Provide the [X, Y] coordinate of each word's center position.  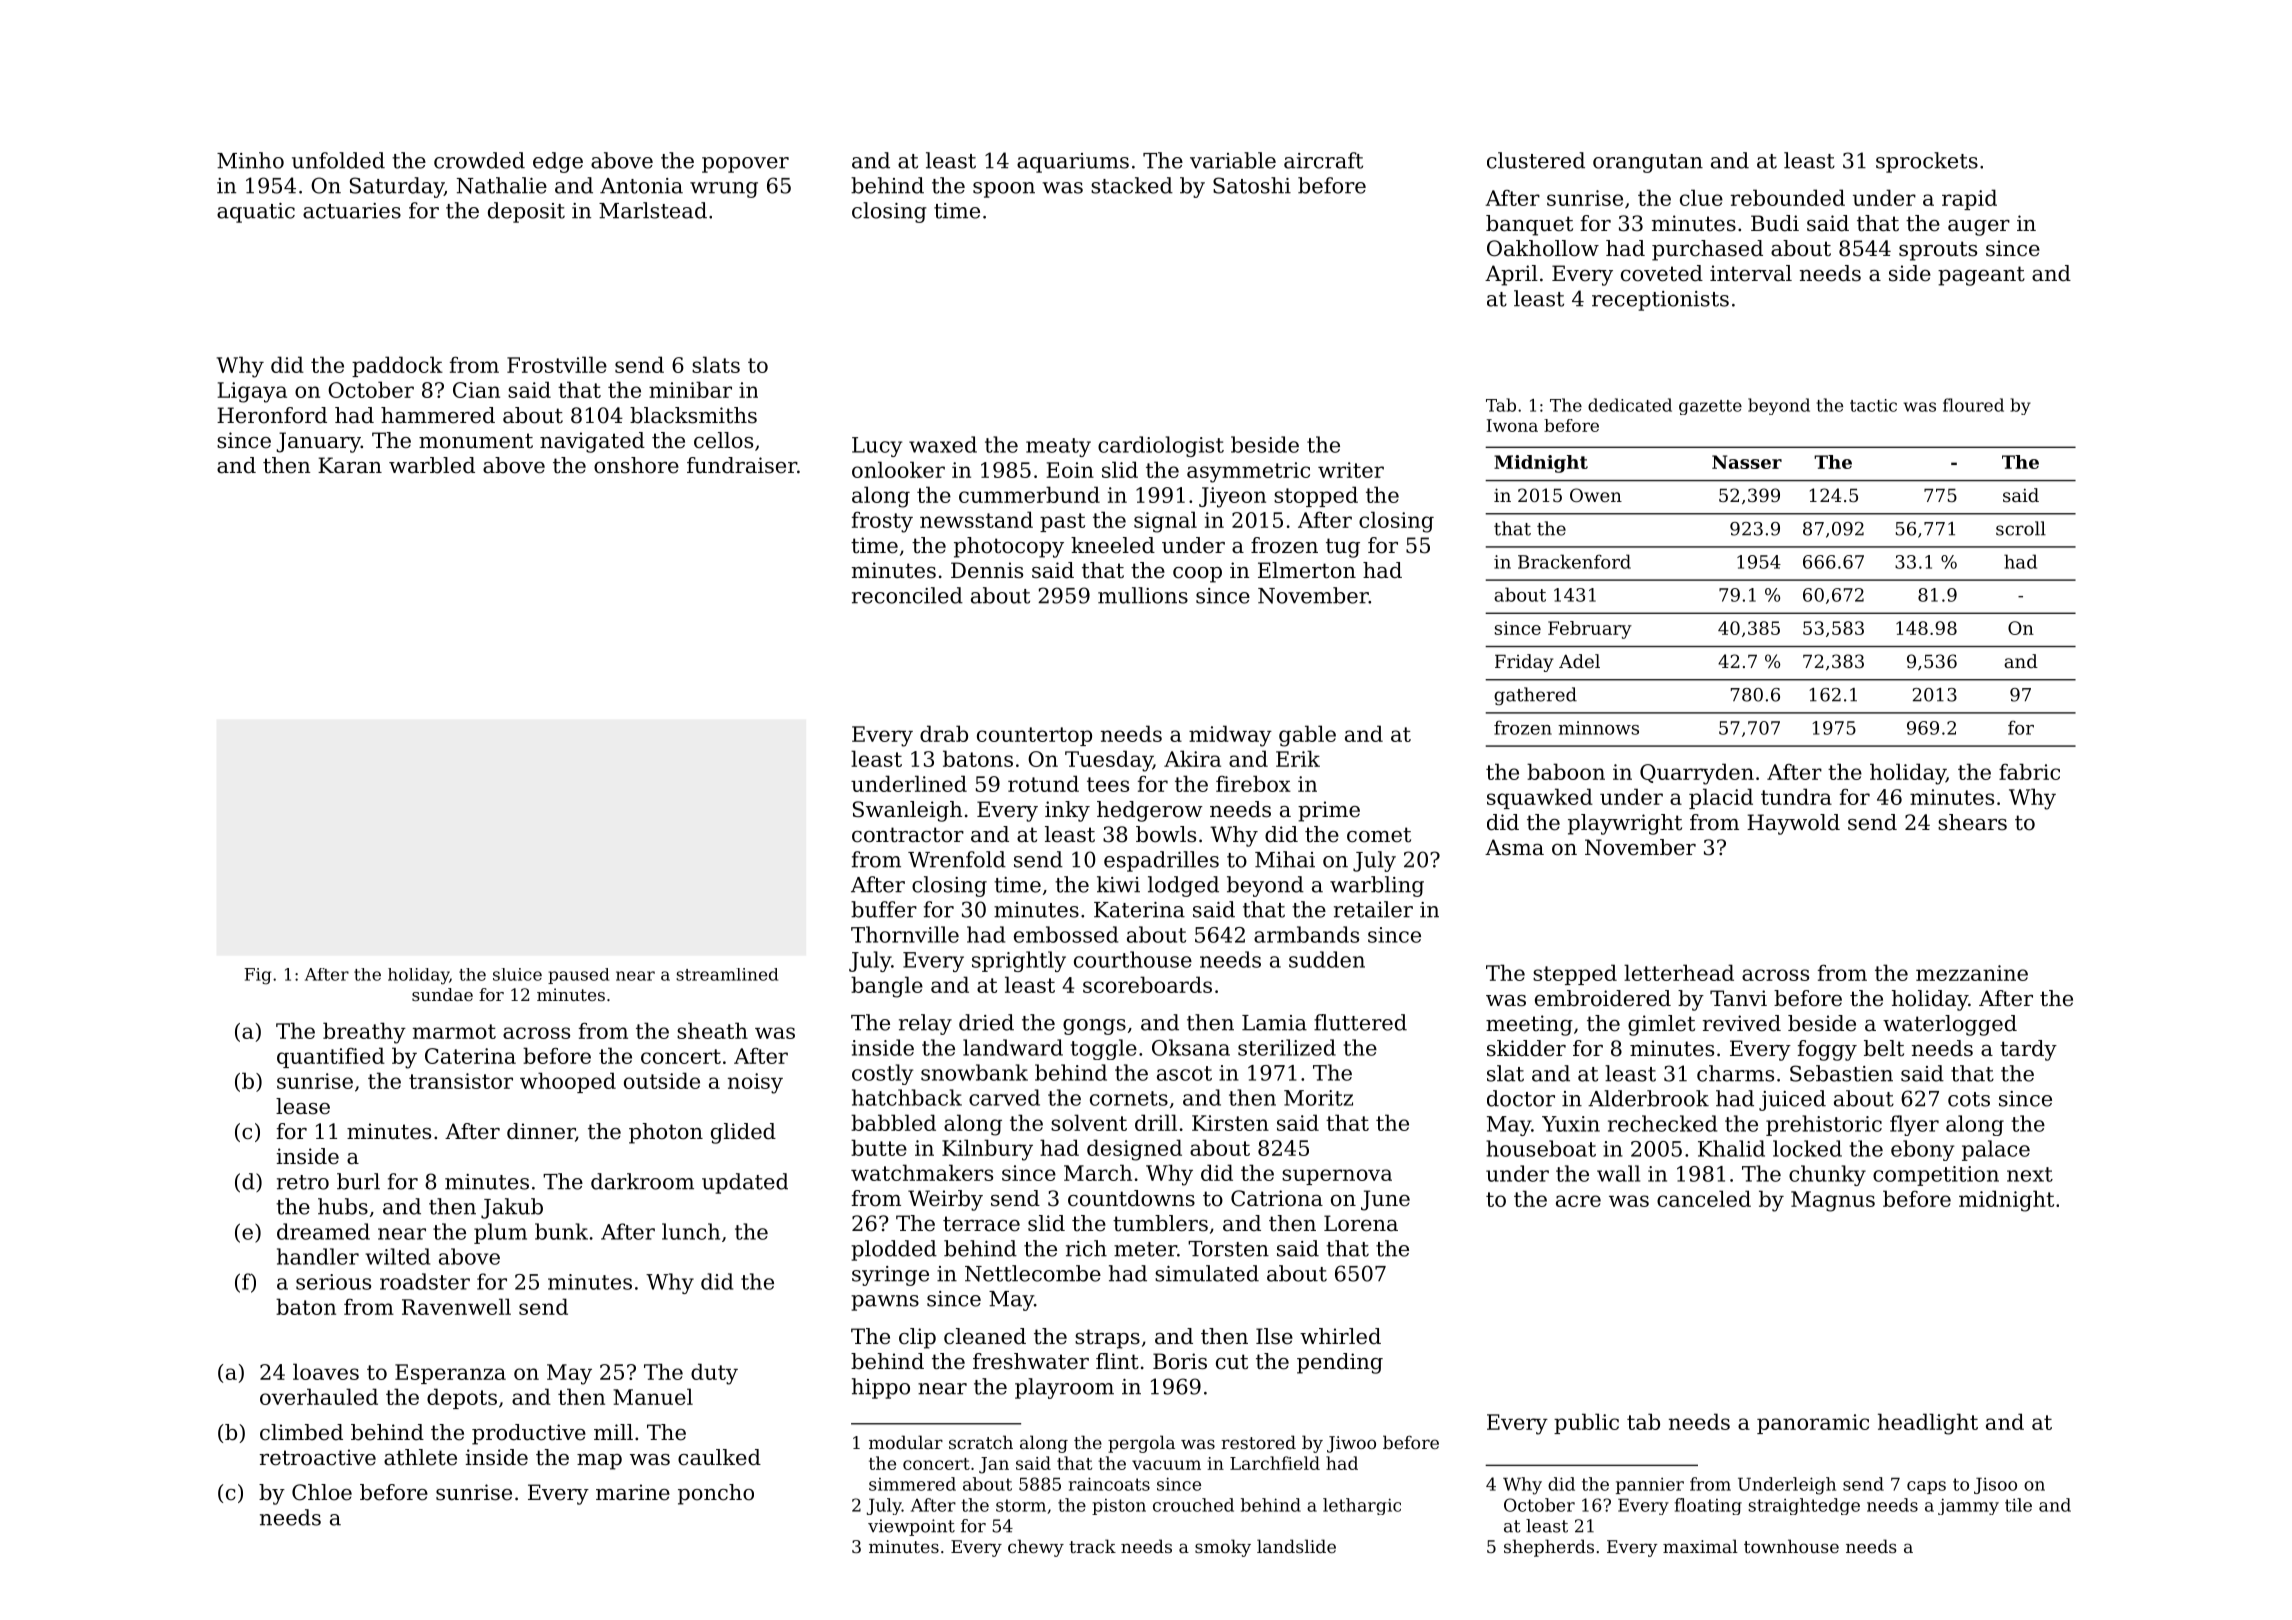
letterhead [1679, 972]
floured [1973, 405]
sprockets [1927, 162]
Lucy [877, 447]
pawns [885, 1303]
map [599, 1462]
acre [1578, 1201]
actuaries [352, 211]
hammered [438, 415]
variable [1233, 160]
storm [1021, 1505]
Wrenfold [957, 859]
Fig [257, 976]
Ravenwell [456, 1306]
